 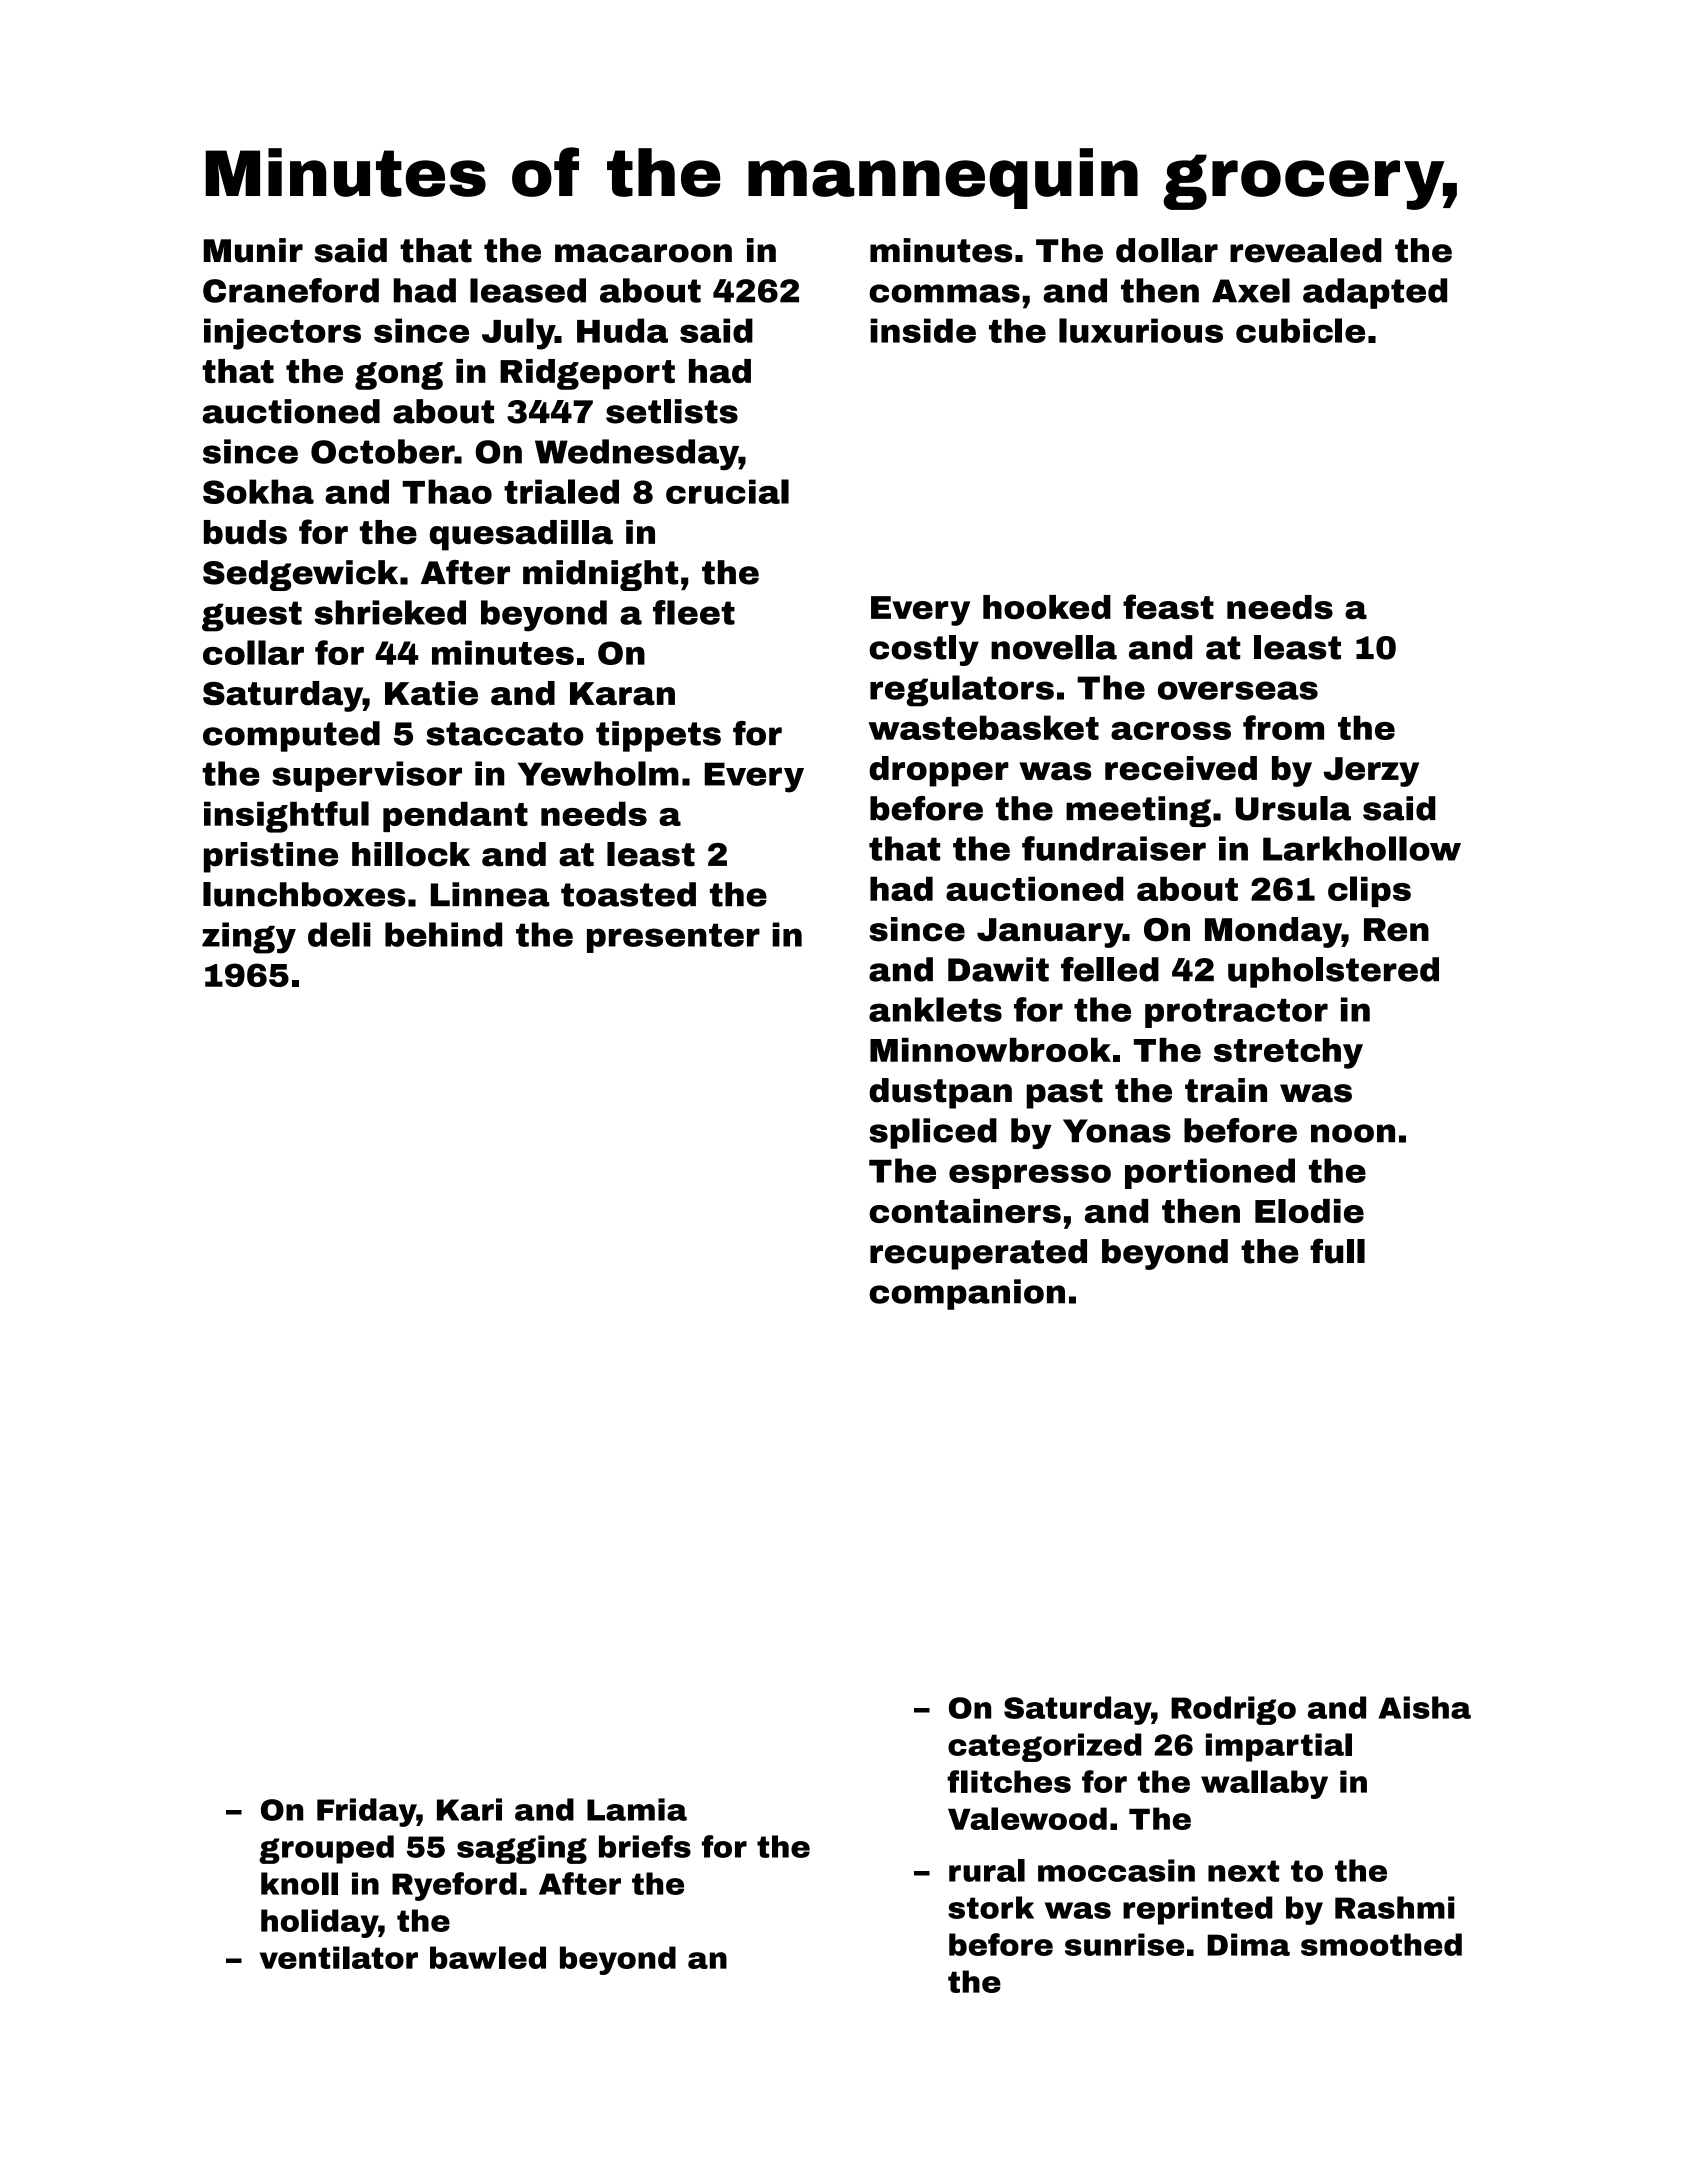 What do you see at coordinates (1181, 768) in the document?
I see `received` at bounding box center [1181, 768].
